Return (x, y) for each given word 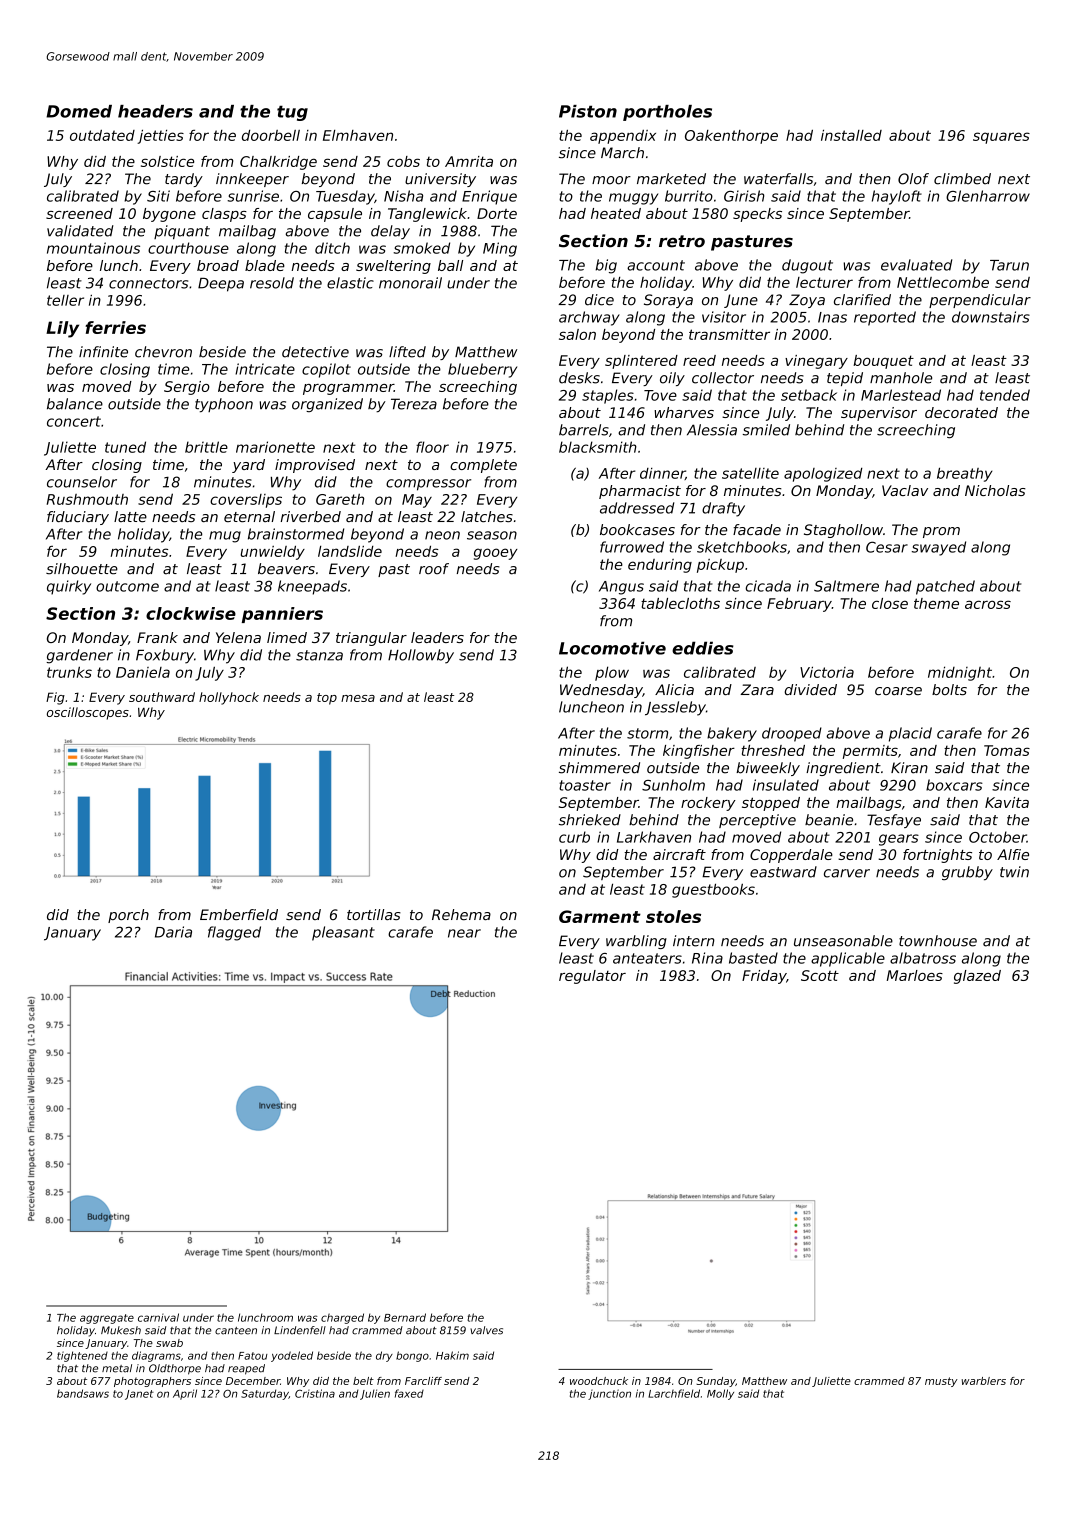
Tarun (1009, 265)
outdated (102, 135)
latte (130, 516)
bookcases (637, 530)
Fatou (253, 1356)
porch (128, 916)
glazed (977, 977)
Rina (707, 958)
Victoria (827, 672)
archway (589, 318)
